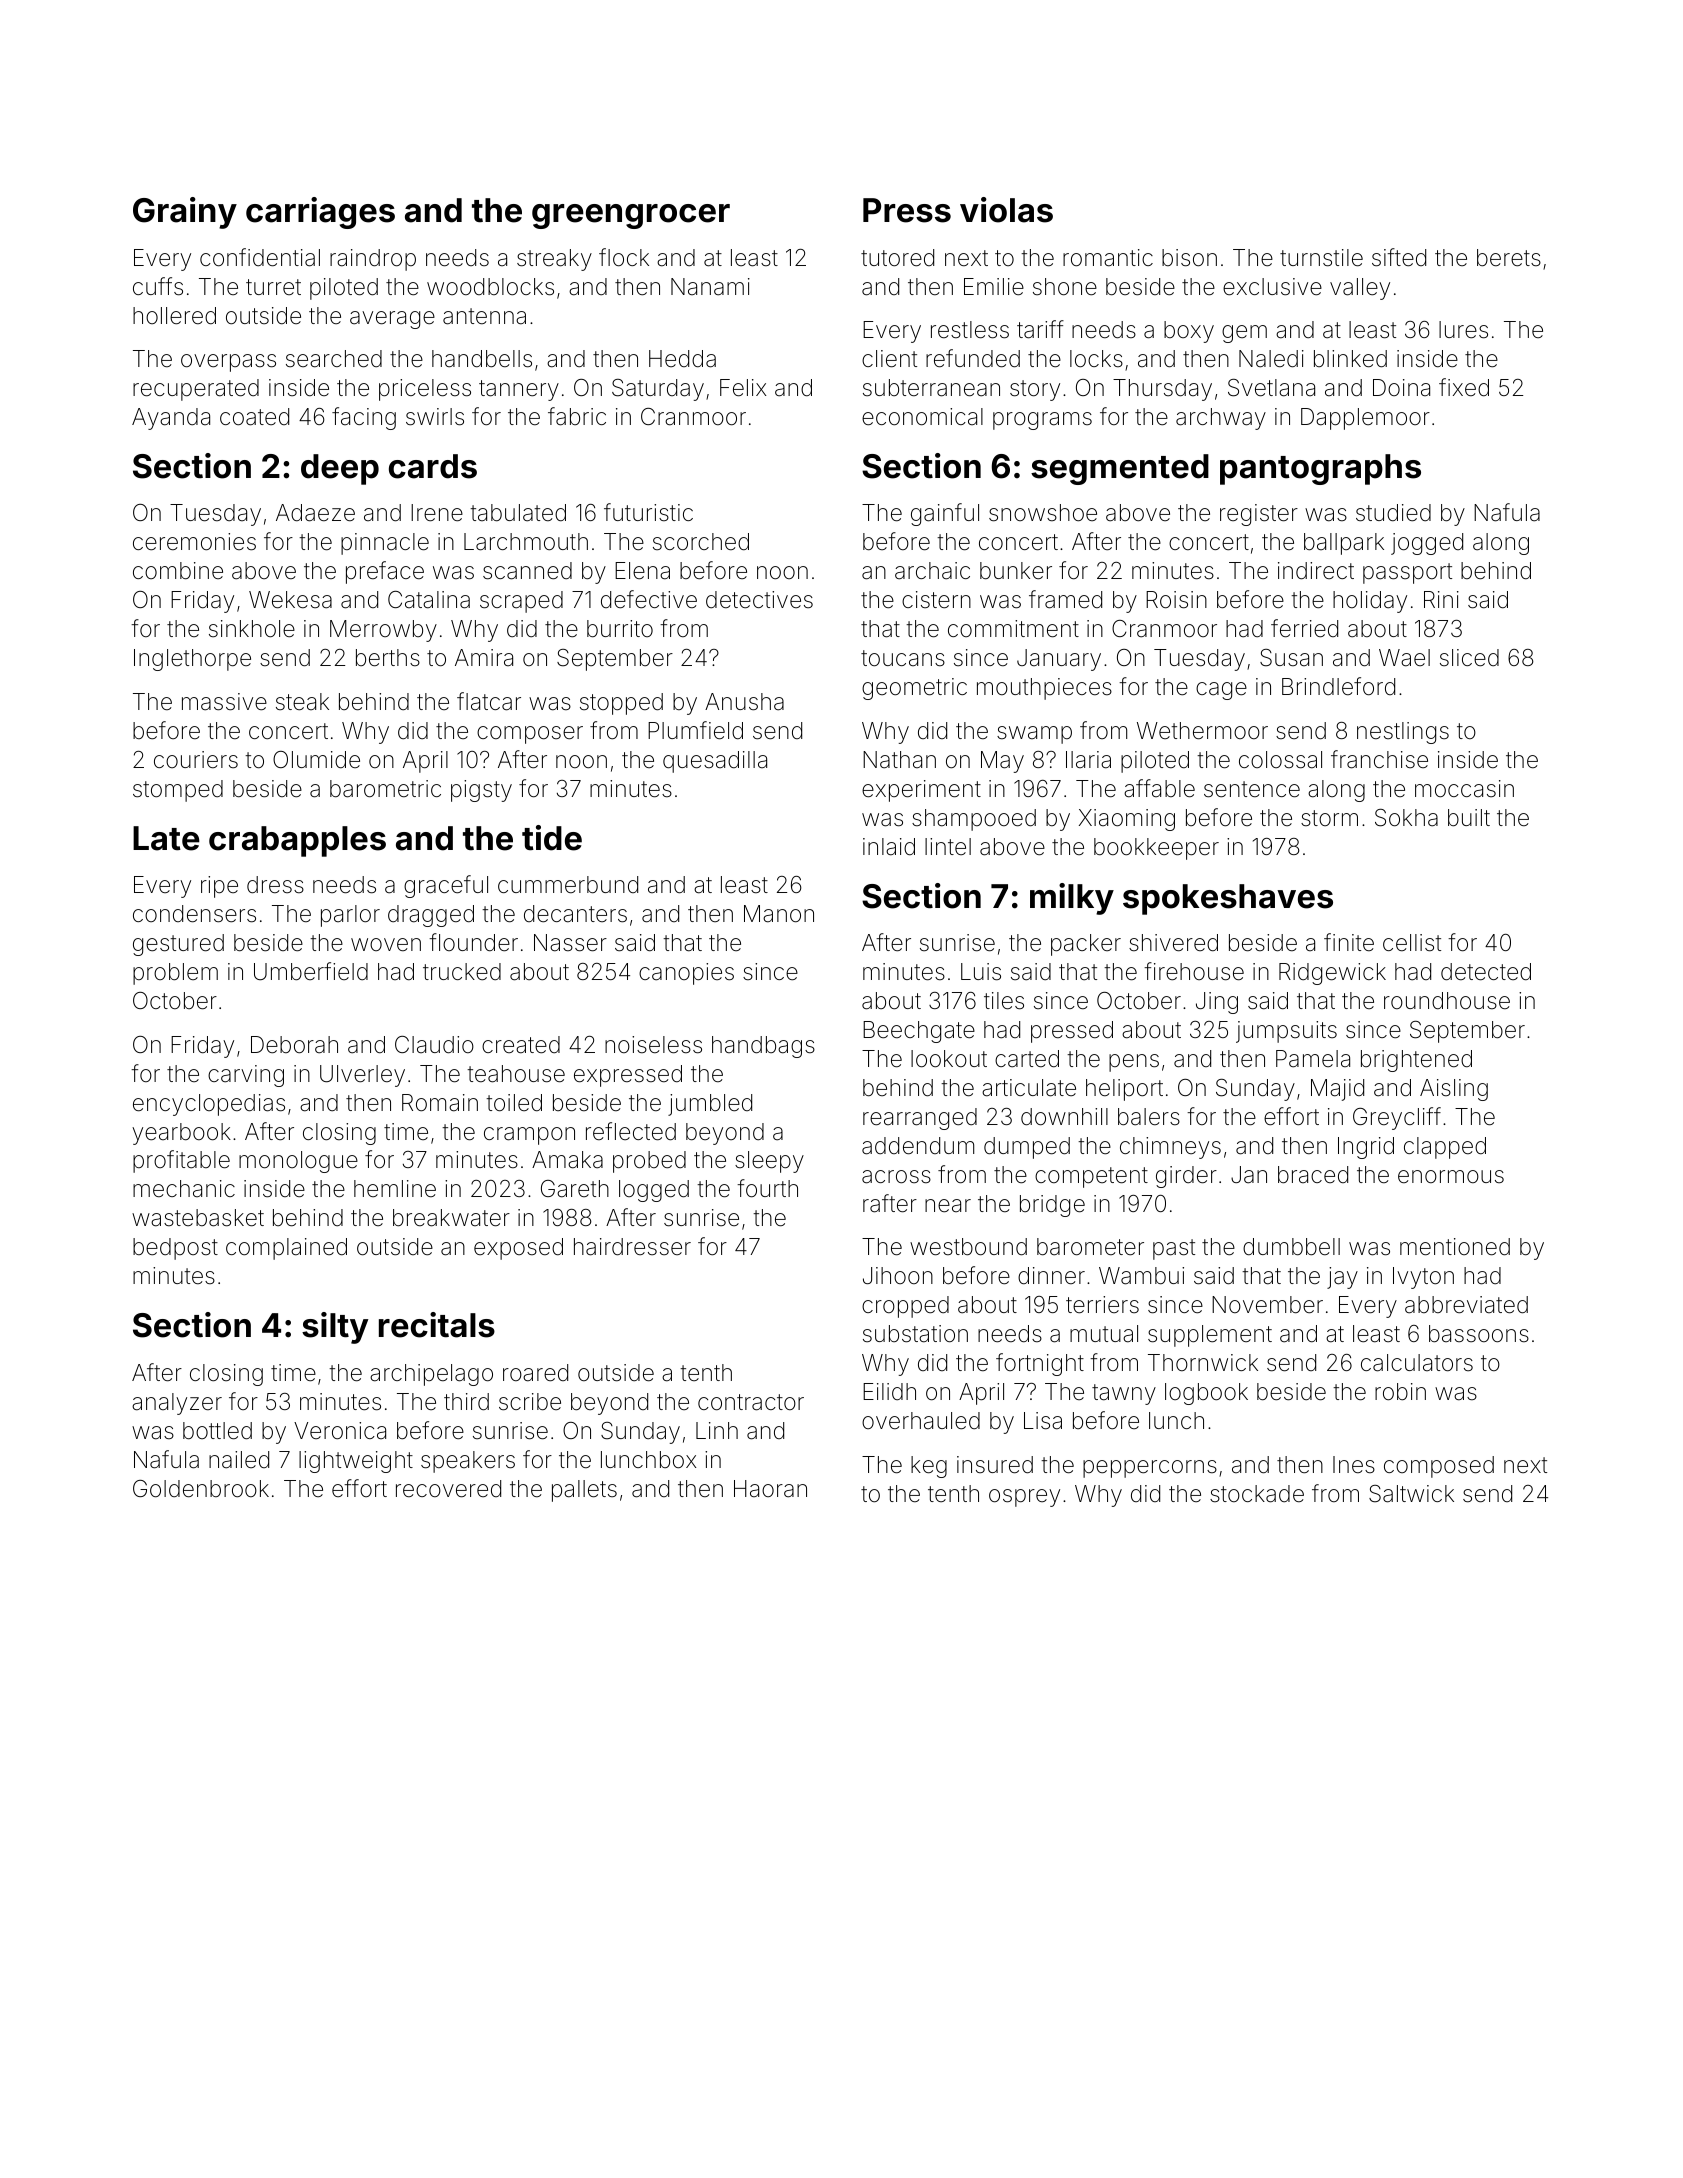 This page has height=2178, width=1683. What do you see at coordinates (201, 1489) in the page?
I see `Goldenbrook` at bounding box center [201, 1489].
